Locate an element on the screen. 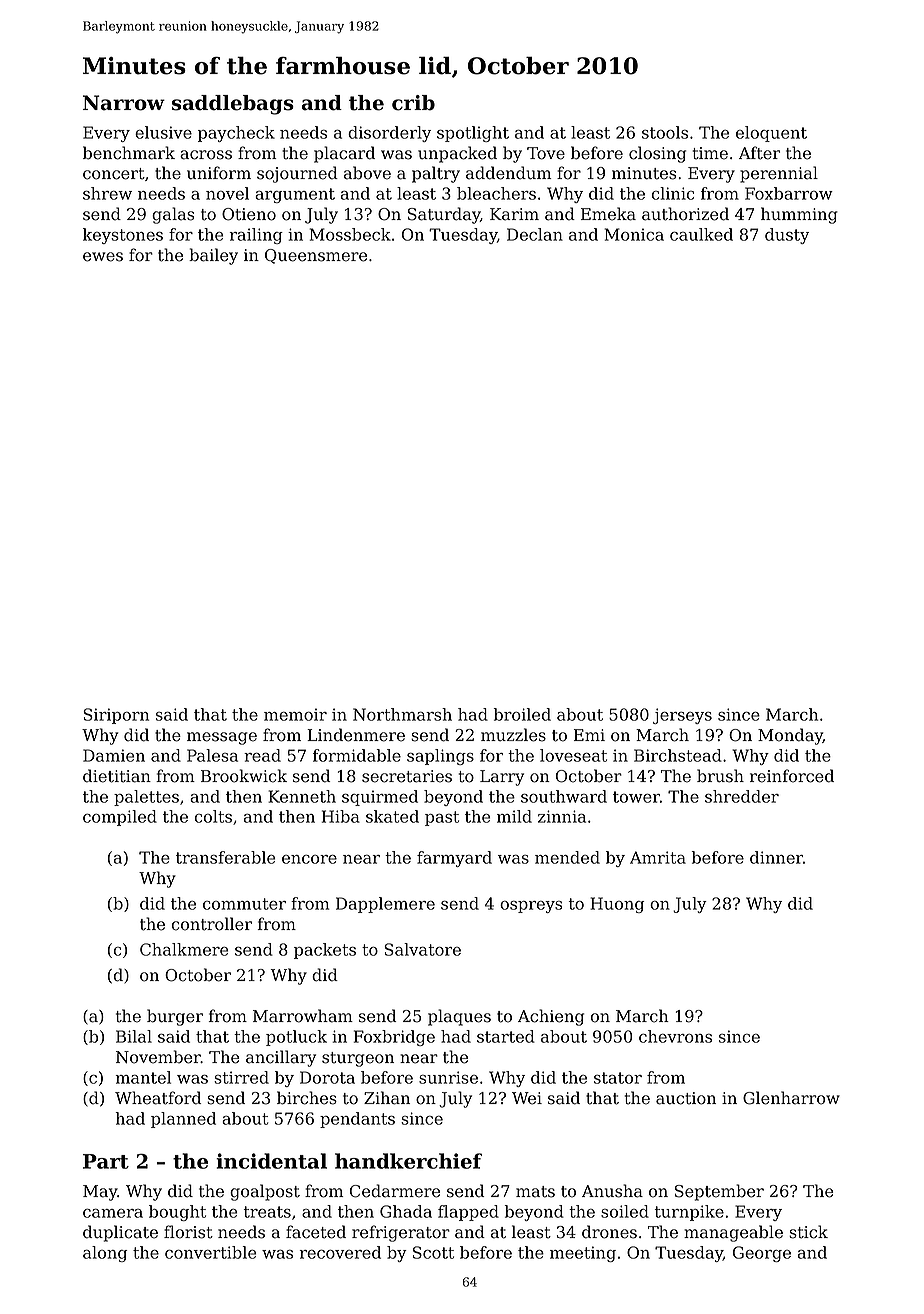 This screenshot has width=924, height=1314. eloquent is located at coordinates (771, 134).
